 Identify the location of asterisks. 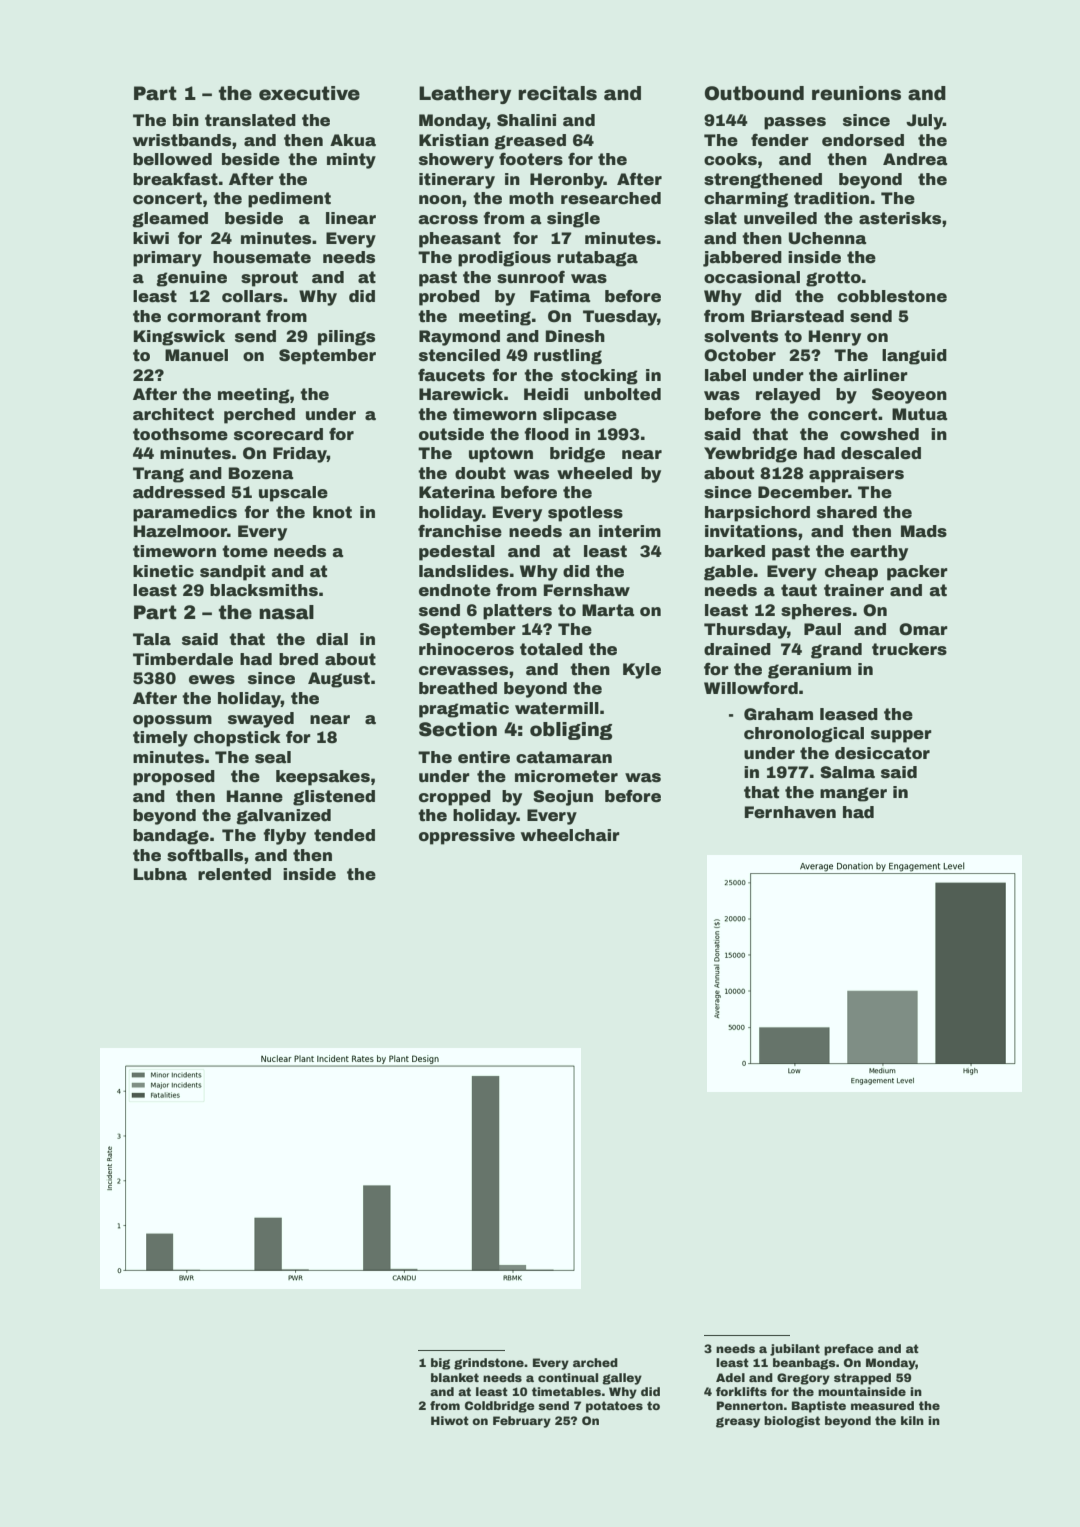
(900, 218).
